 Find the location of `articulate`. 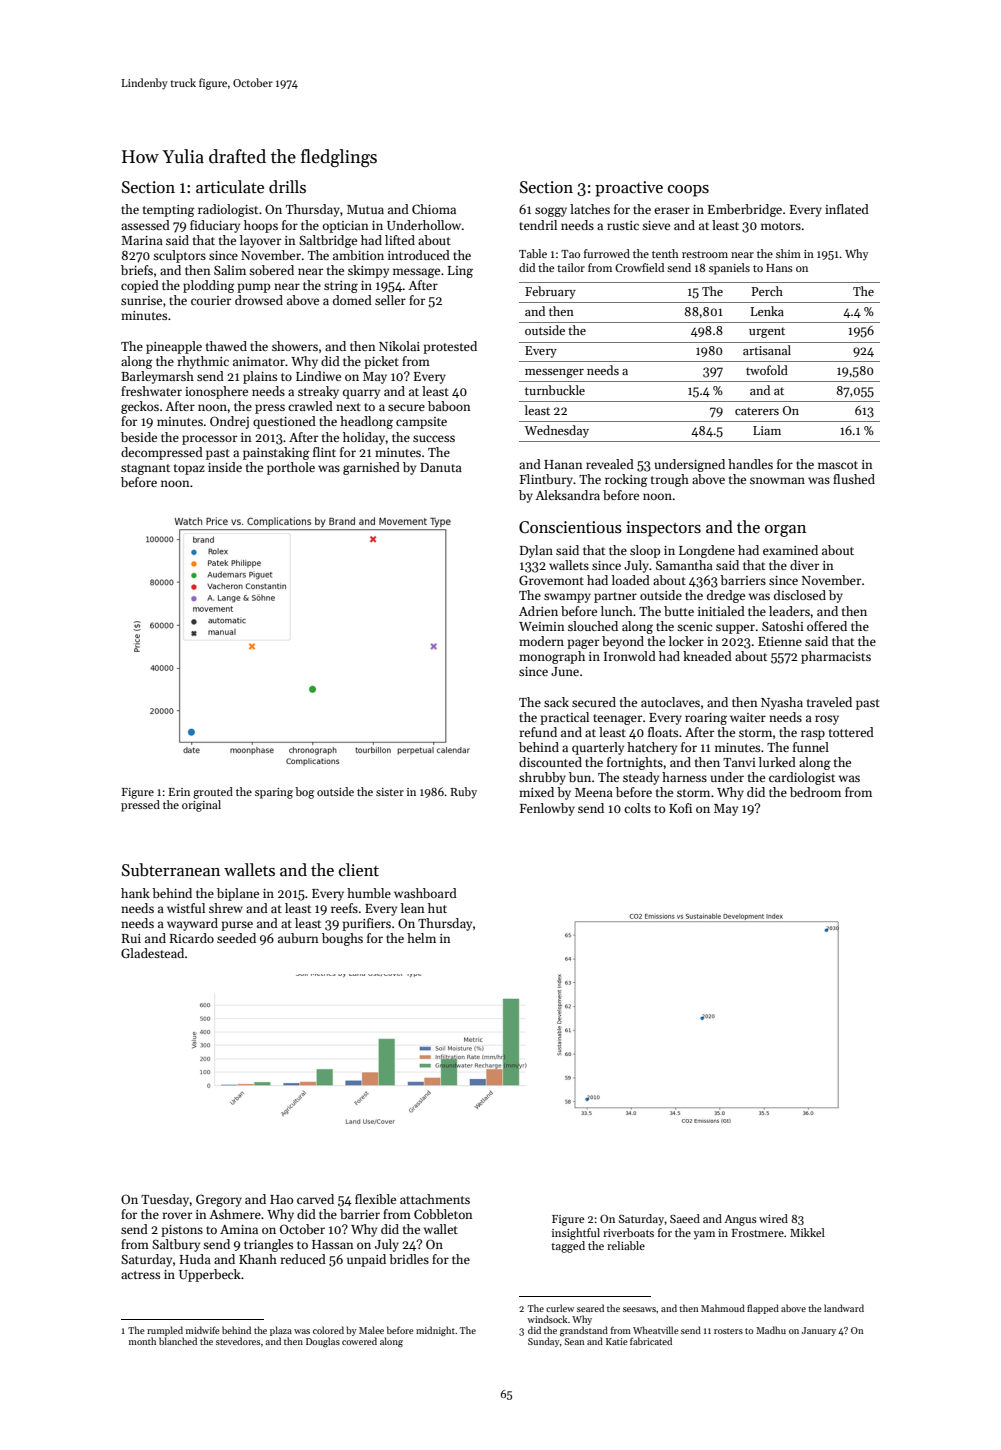

articulate is located at coordinates (230, 187).
